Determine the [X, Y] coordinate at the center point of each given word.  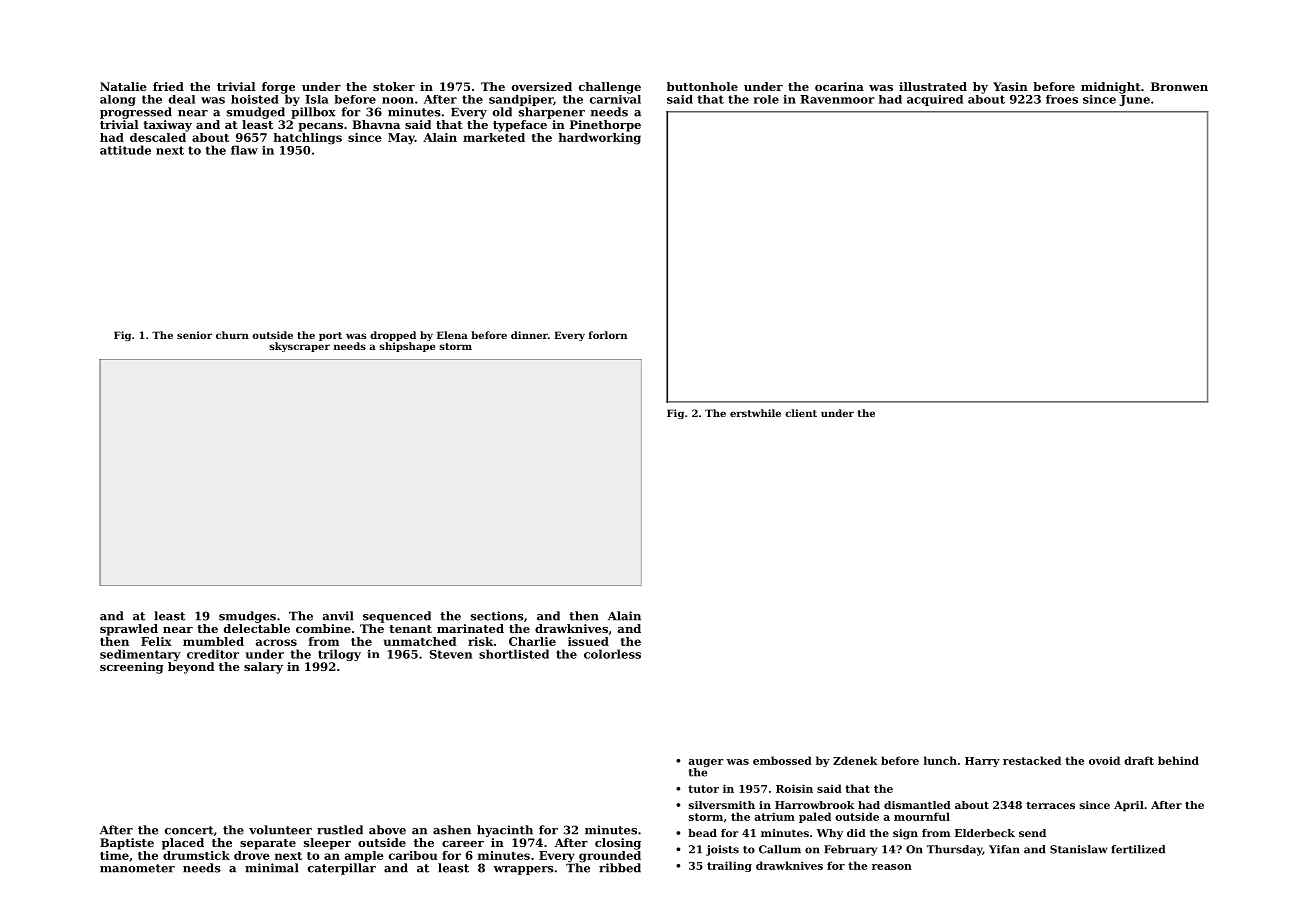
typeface [520, 126]
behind [1178, 760]
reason [892, 867]
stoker [394, 86]
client [801, 413]
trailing [729, 866]
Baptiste [127, 844]
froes [1062, 99]
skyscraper [299, 347]
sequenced [397, 617]
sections [497, 616]
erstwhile [755, 413]
